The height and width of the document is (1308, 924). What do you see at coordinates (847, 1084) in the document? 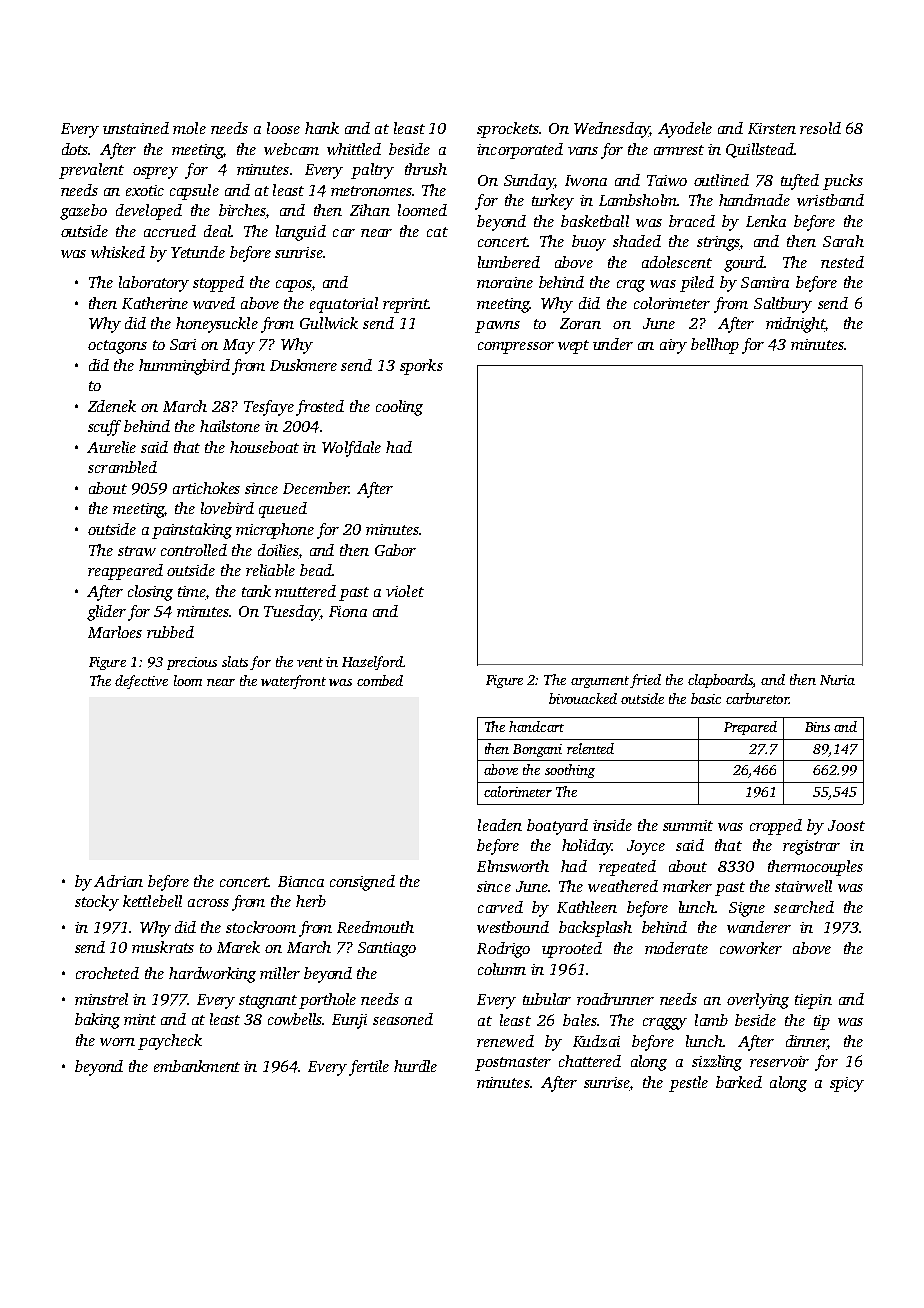
I see `spicy` at bounding box center [847, 1084].
